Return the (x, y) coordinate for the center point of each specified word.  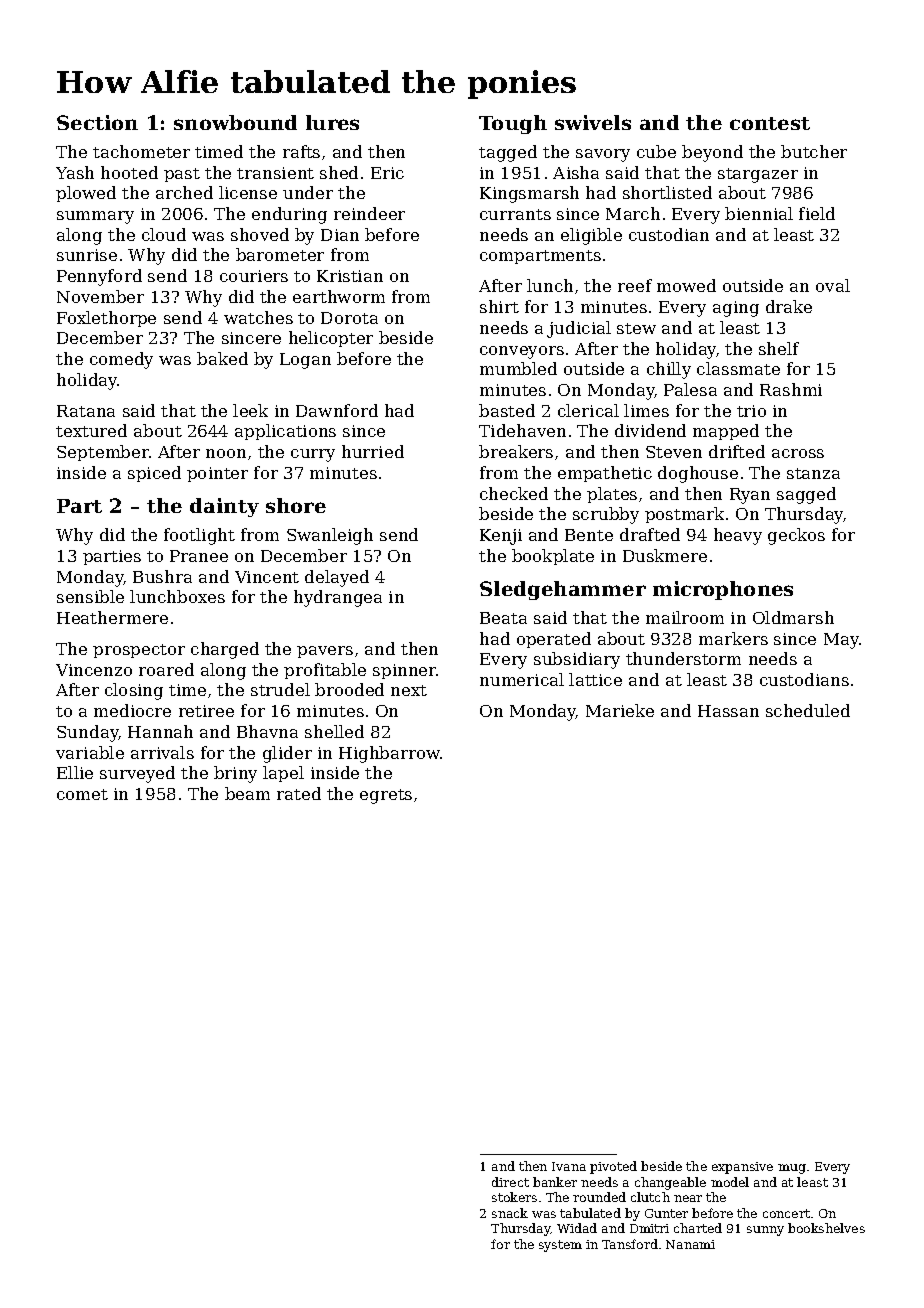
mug (792, 1169)
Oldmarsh (793, 617)
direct (510, 1182)
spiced (154, 474)
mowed (686, 285)
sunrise (87, 255)
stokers (514, 1197)
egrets (386, 796)
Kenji (501, 537)
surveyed (137, 774)
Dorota (349, 318)
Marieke (620, 710)
